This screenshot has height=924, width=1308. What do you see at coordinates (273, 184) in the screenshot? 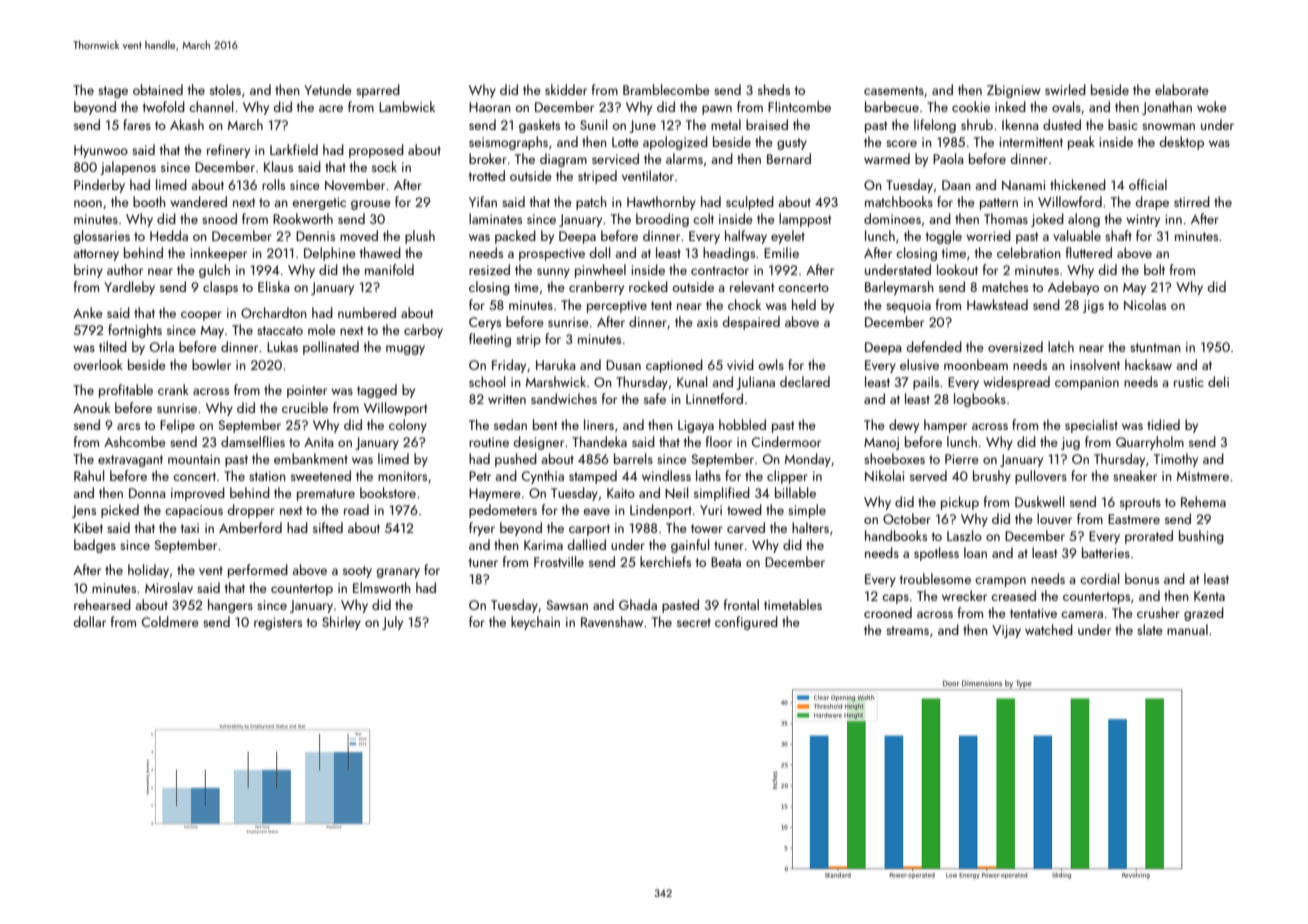
I see `rolls` at bounding box center [273, 184].
